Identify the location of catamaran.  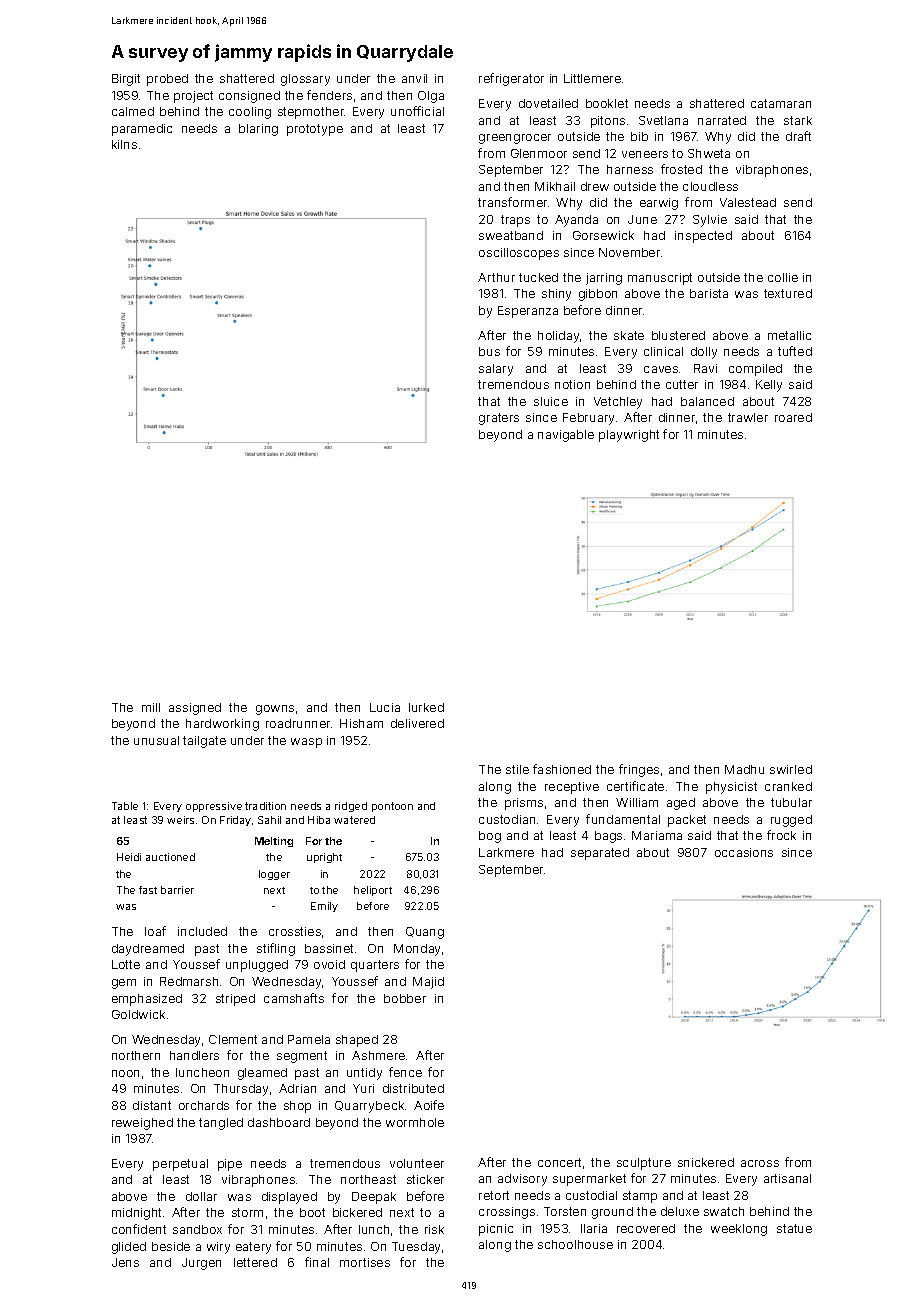
(781, 103).
